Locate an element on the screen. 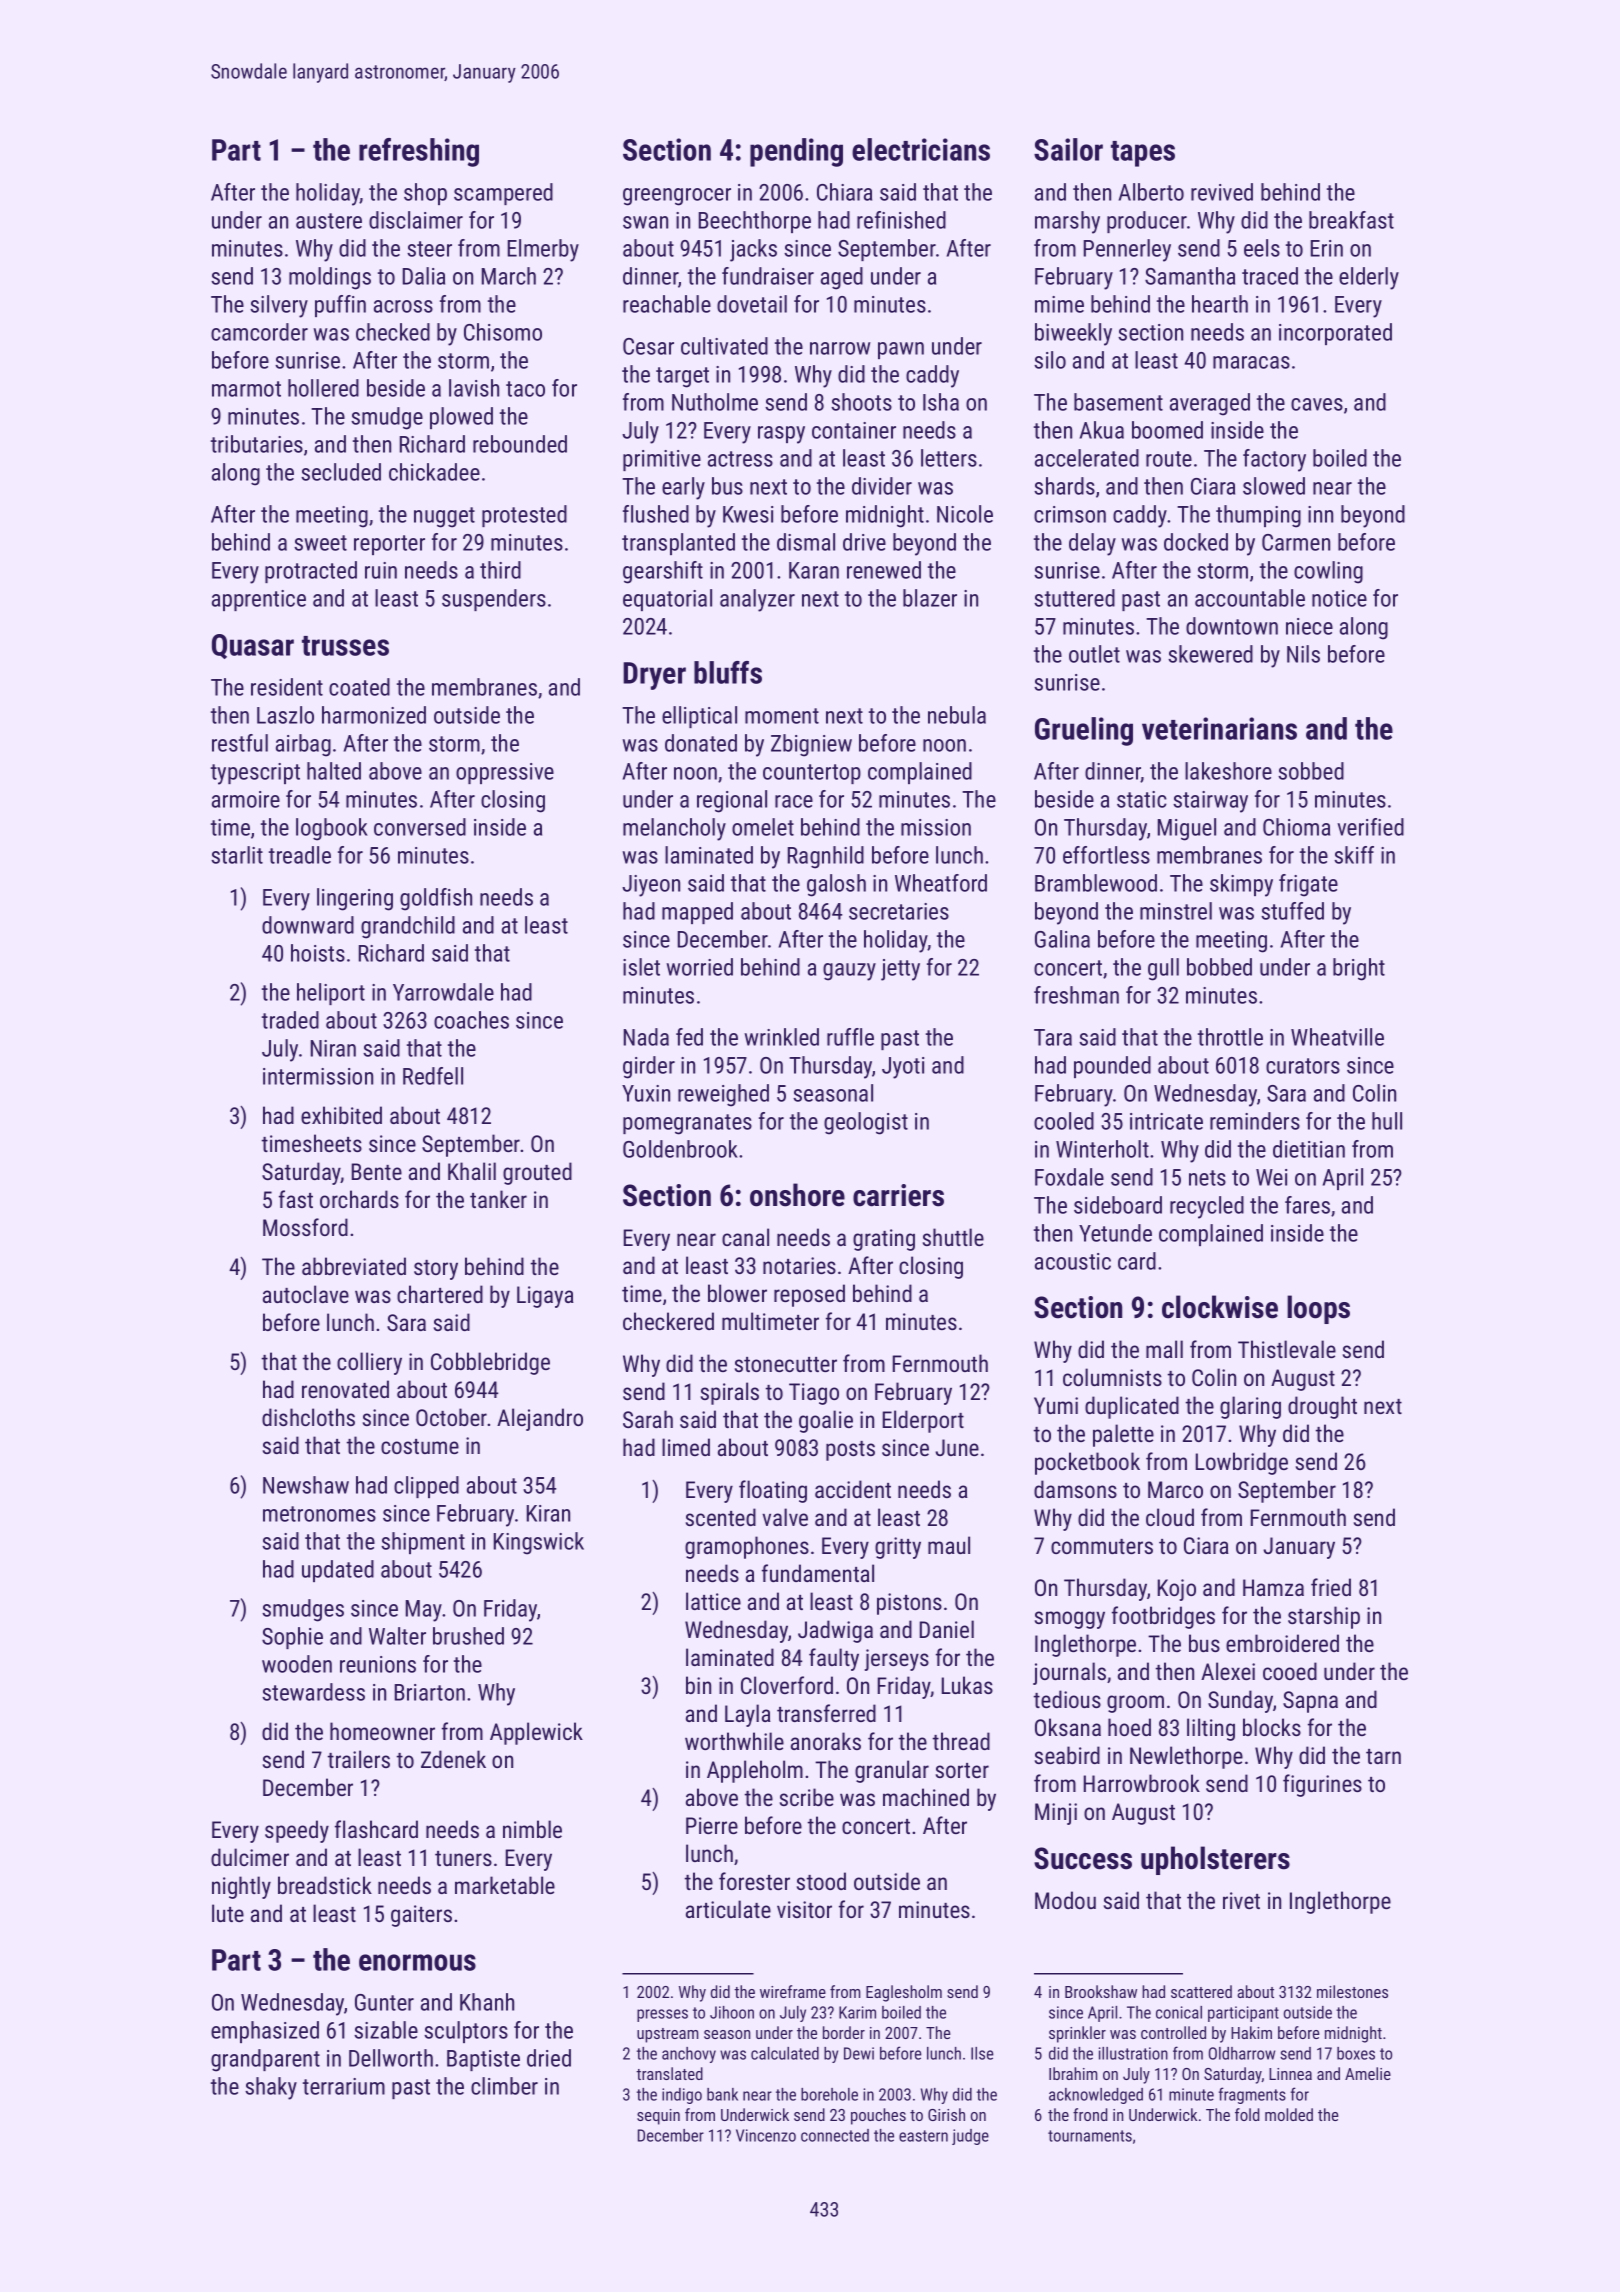 This screenshot has width=1620, height=2292. Chioma is located at coordinates (1296, 827).
